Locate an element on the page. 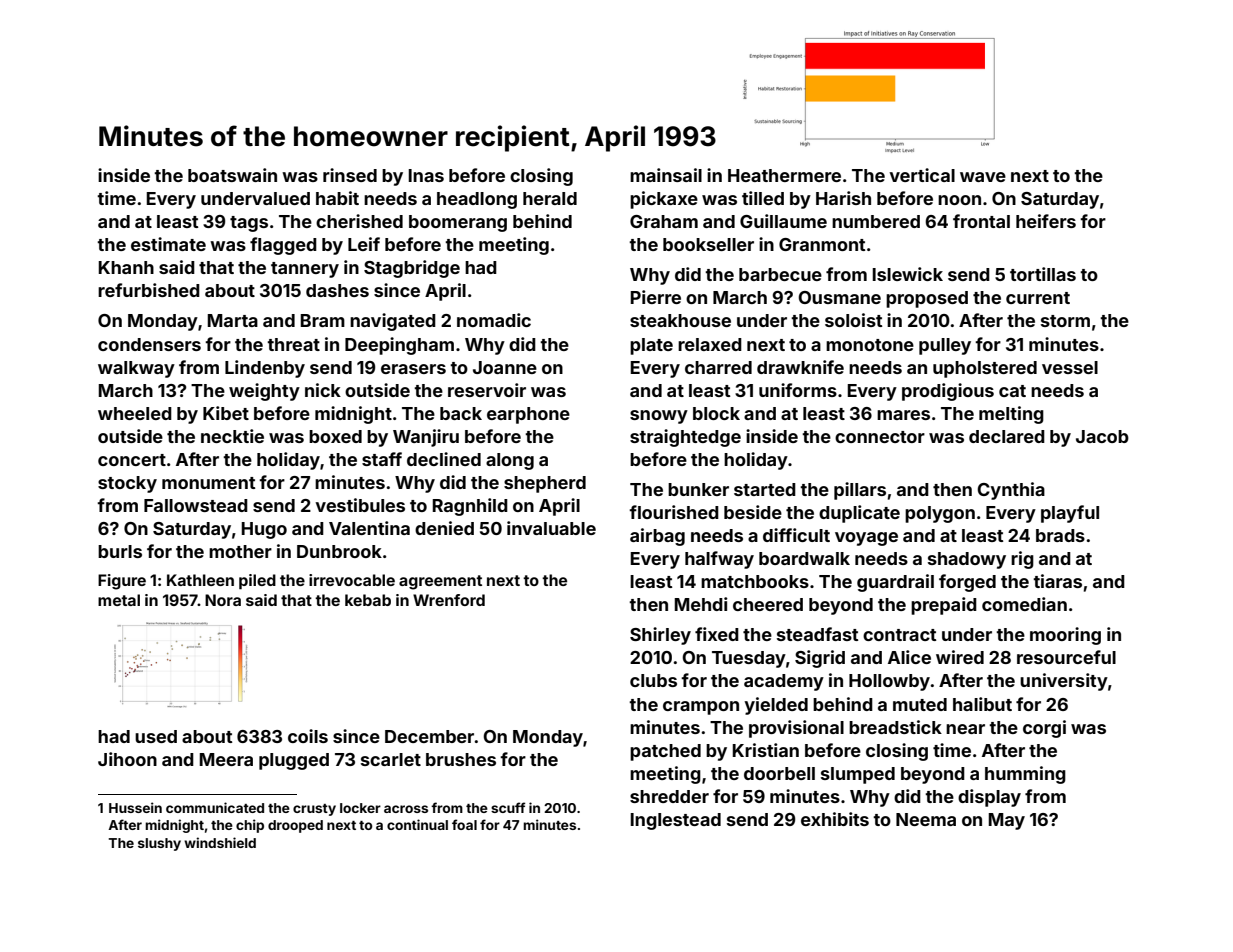  halfway is located at coordinates (719, 560).
